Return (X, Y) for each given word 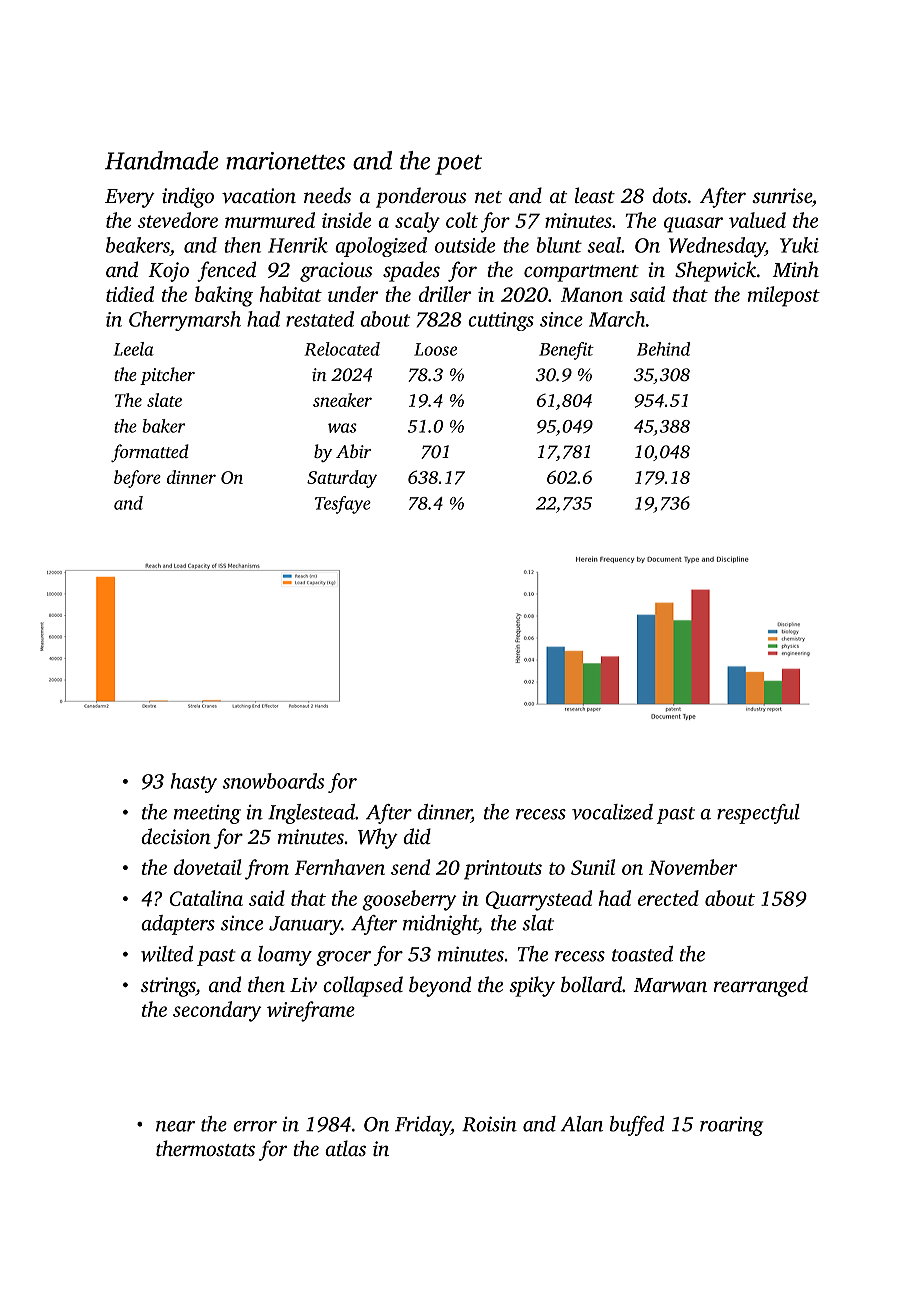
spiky (532, 986)
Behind (663, 349)
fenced (226, 271)
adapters (178, 925)
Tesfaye (343, 505)
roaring (731, 1126)
